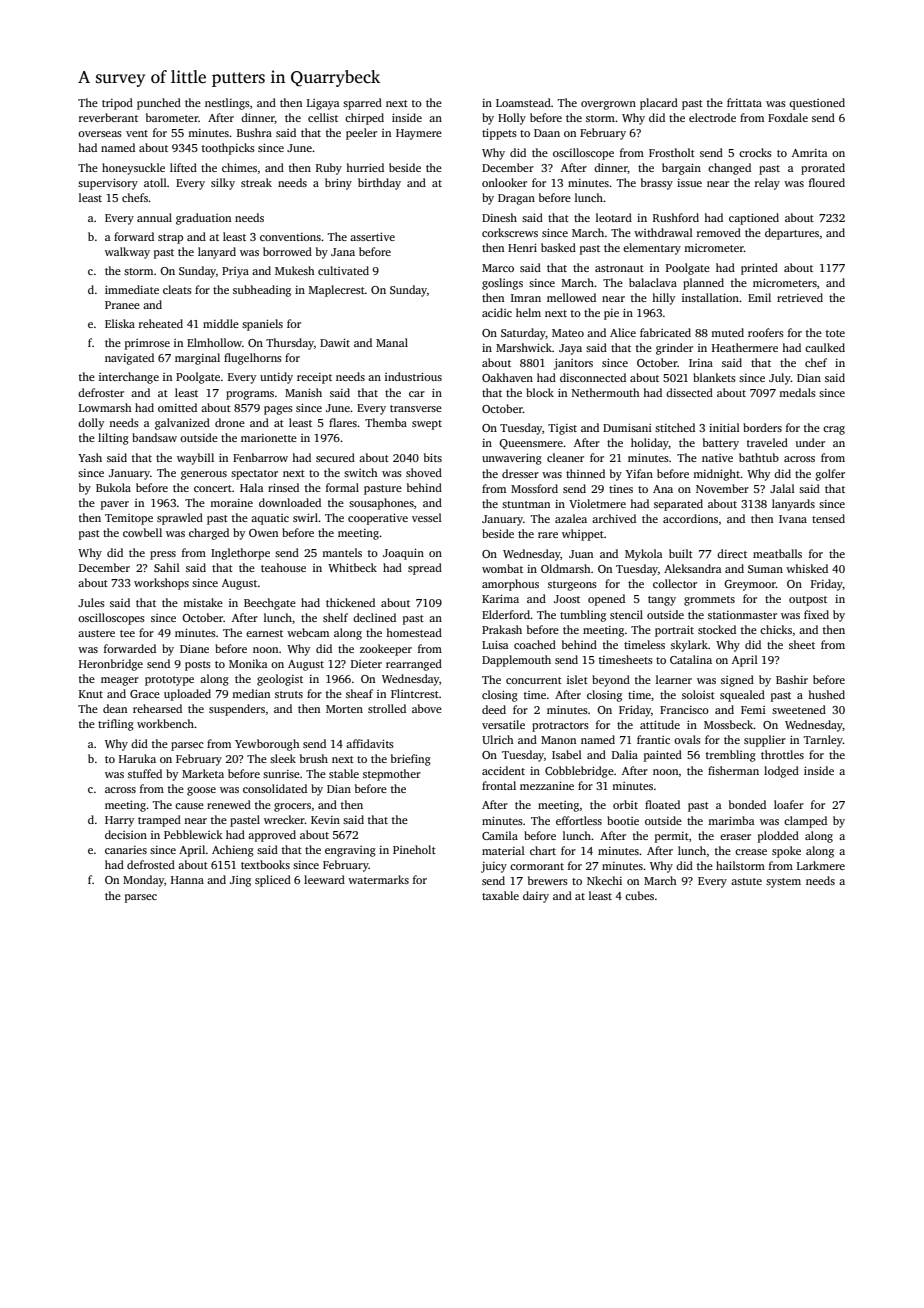  Describe the element at coordinates (323, 104) in the page. I see `Ligaya` at that location.
